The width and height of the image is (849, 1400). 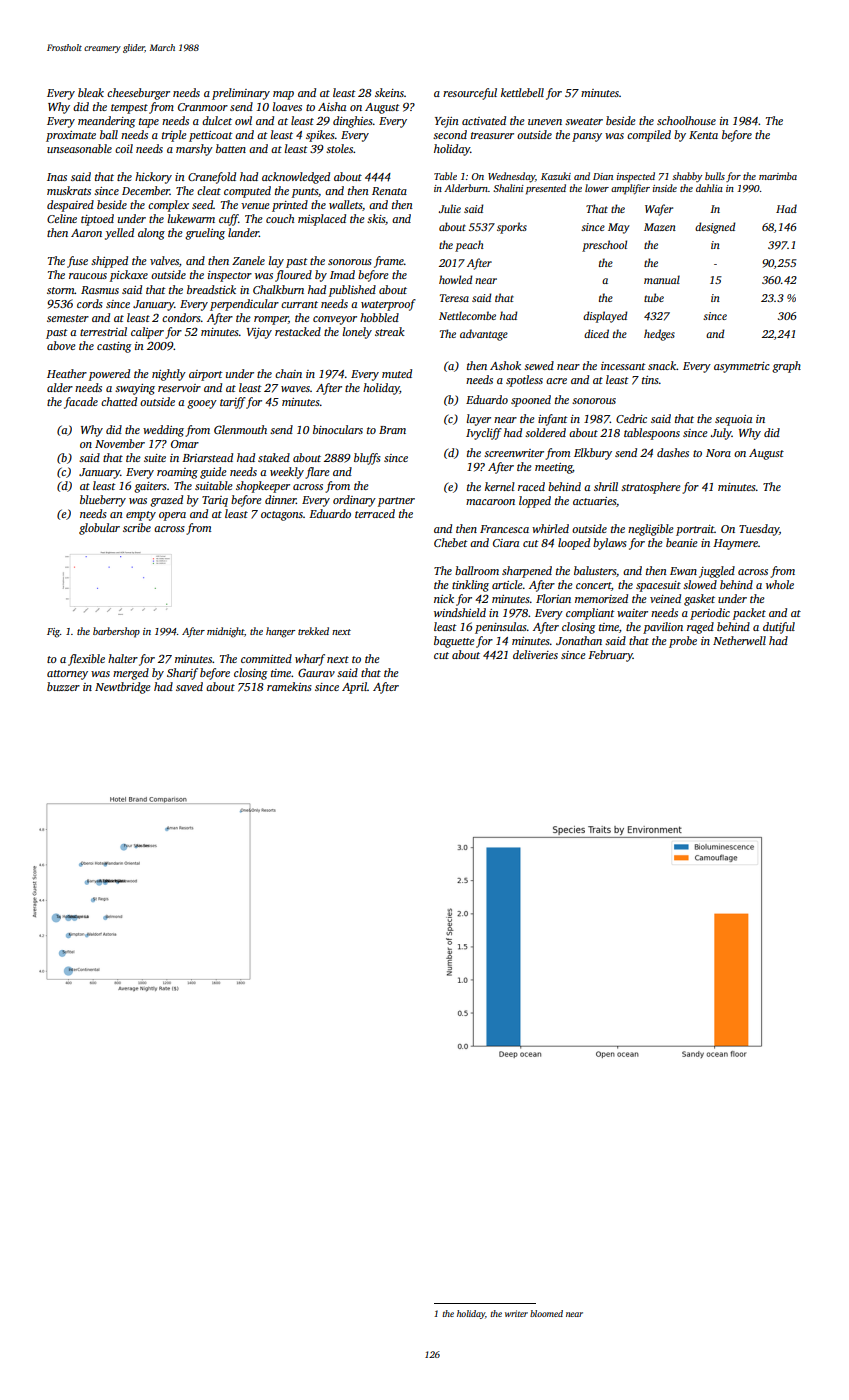 What do you see at coordinates (546, 1313) in the image?
I see `bloomed` at bounding box center [546, 1313].
